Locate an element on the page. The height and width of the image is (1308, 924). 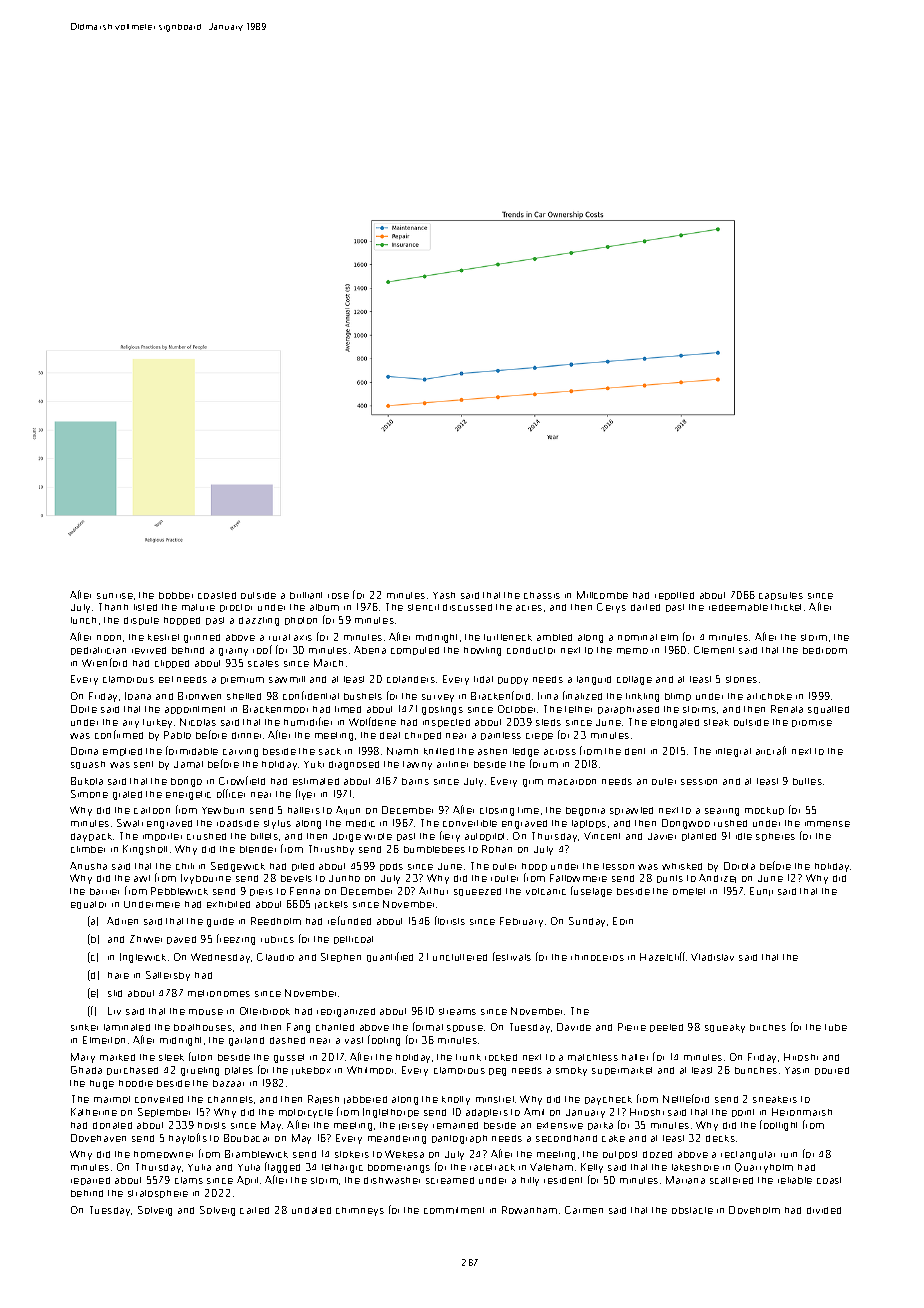
immense is located at coordinates (827, 824).
